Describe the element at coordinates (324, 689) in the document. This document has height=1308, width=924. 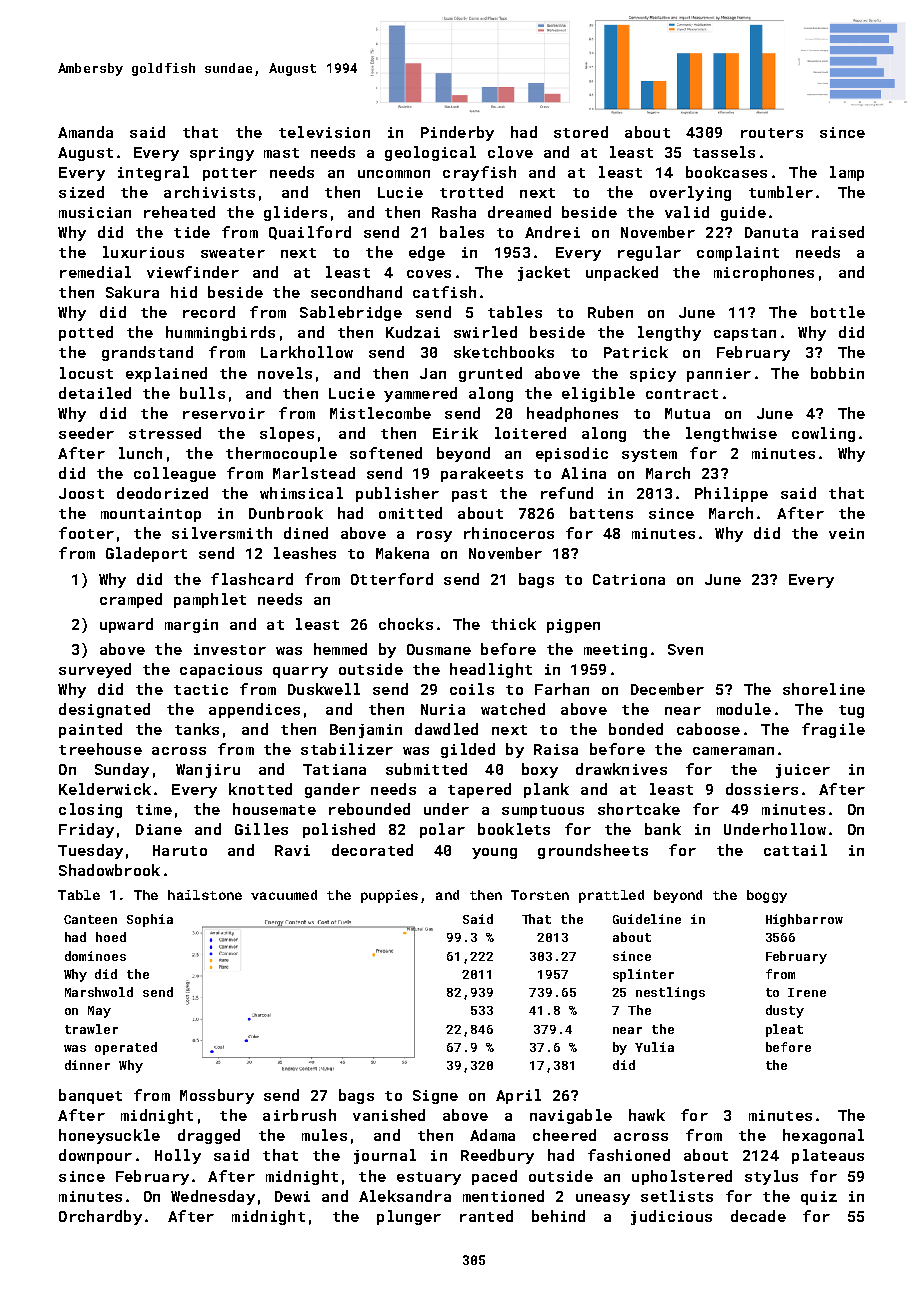
I see `Duskwell` at that location.
